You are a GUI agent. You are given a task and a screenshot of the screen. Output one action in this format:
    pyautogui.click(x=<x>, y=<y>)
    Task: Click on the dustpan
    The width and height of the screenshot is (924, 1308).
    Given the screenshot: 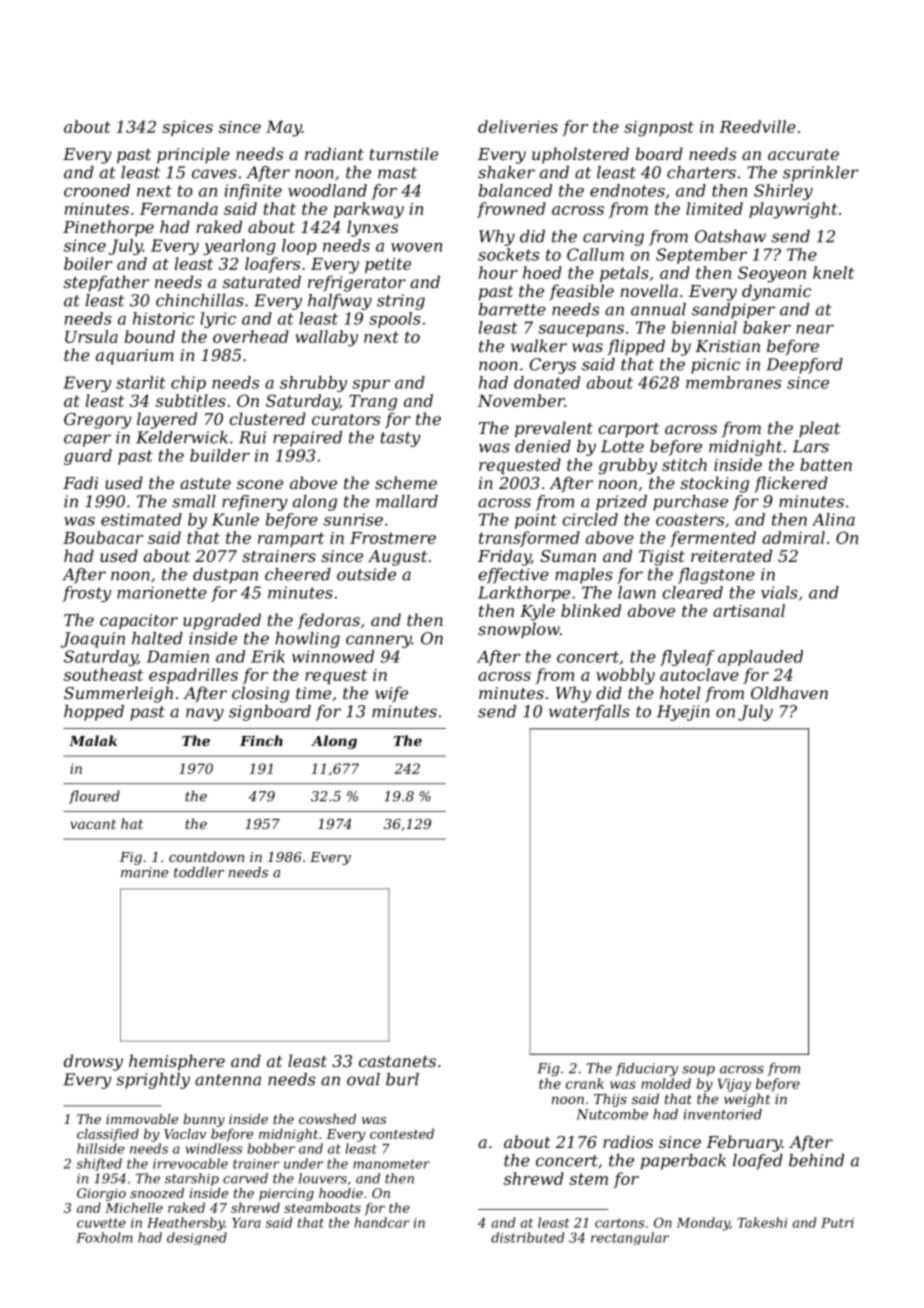 What is the action you would take?
    pyautogui.click(x=225, y=576)
